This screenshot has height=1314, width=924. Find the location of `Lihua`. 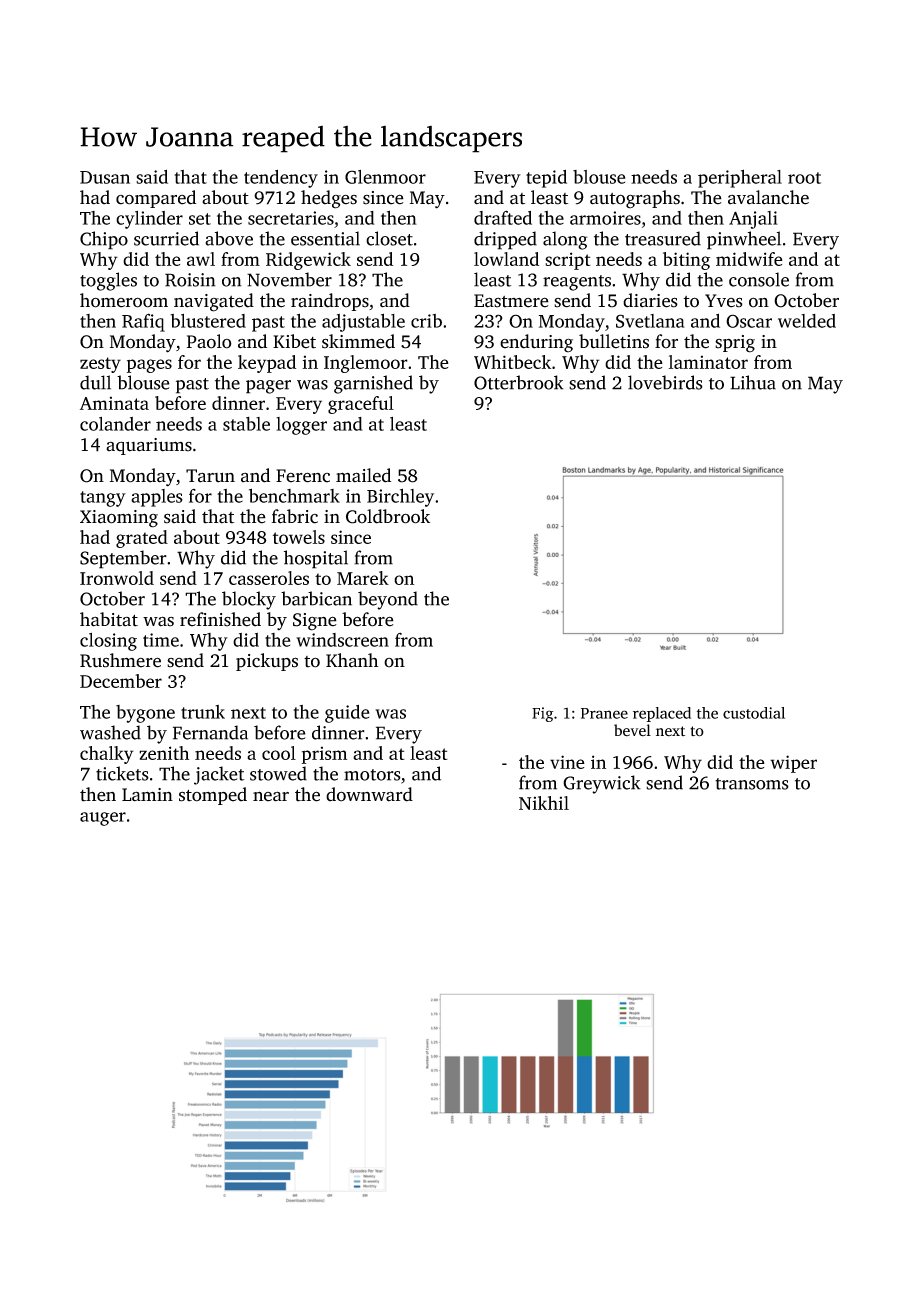

Lihua is located at coordinates (753, 382).
